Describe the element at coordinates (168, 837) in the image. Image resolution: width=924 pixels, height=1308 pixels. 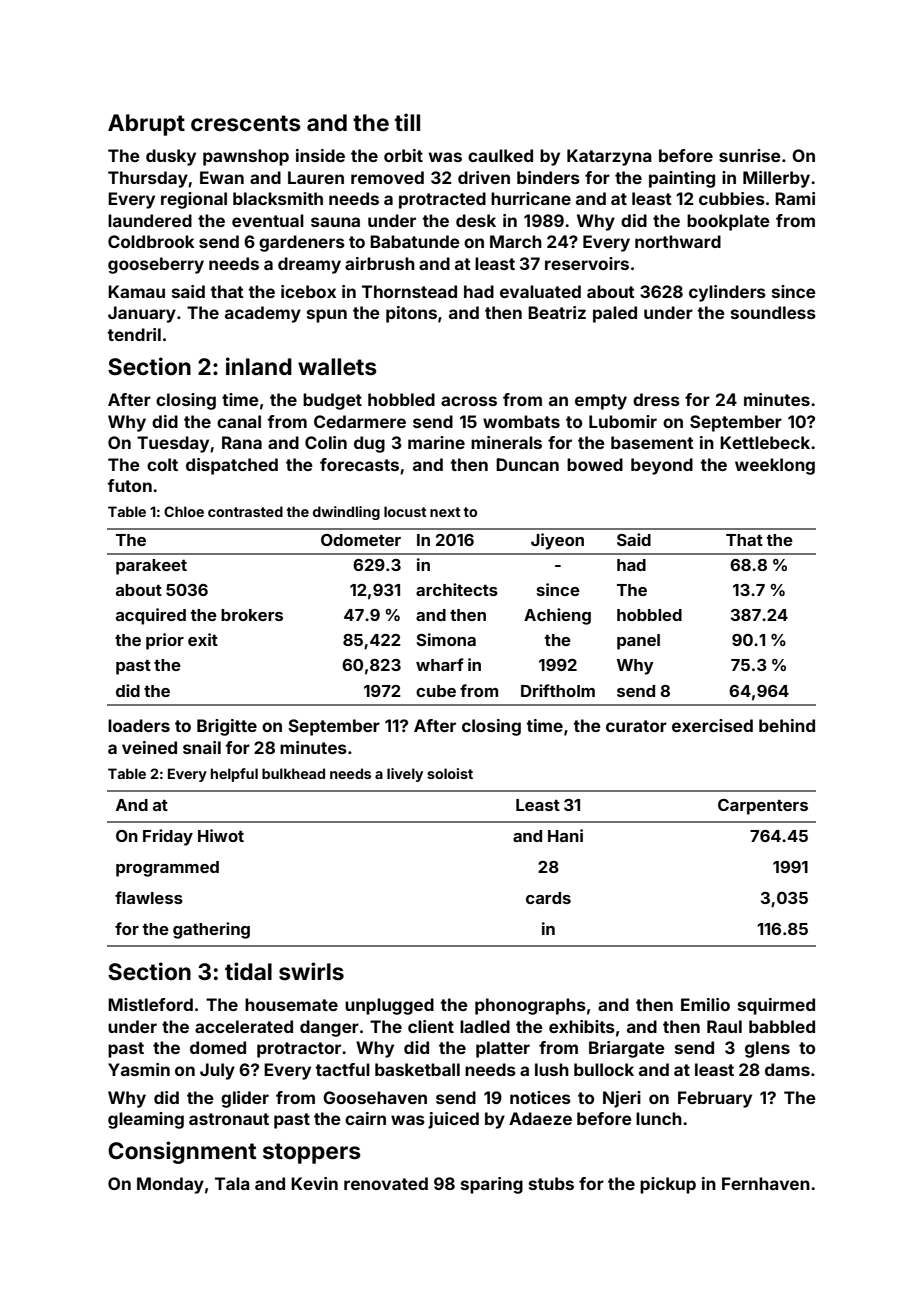
I see `Friday` at that location.
